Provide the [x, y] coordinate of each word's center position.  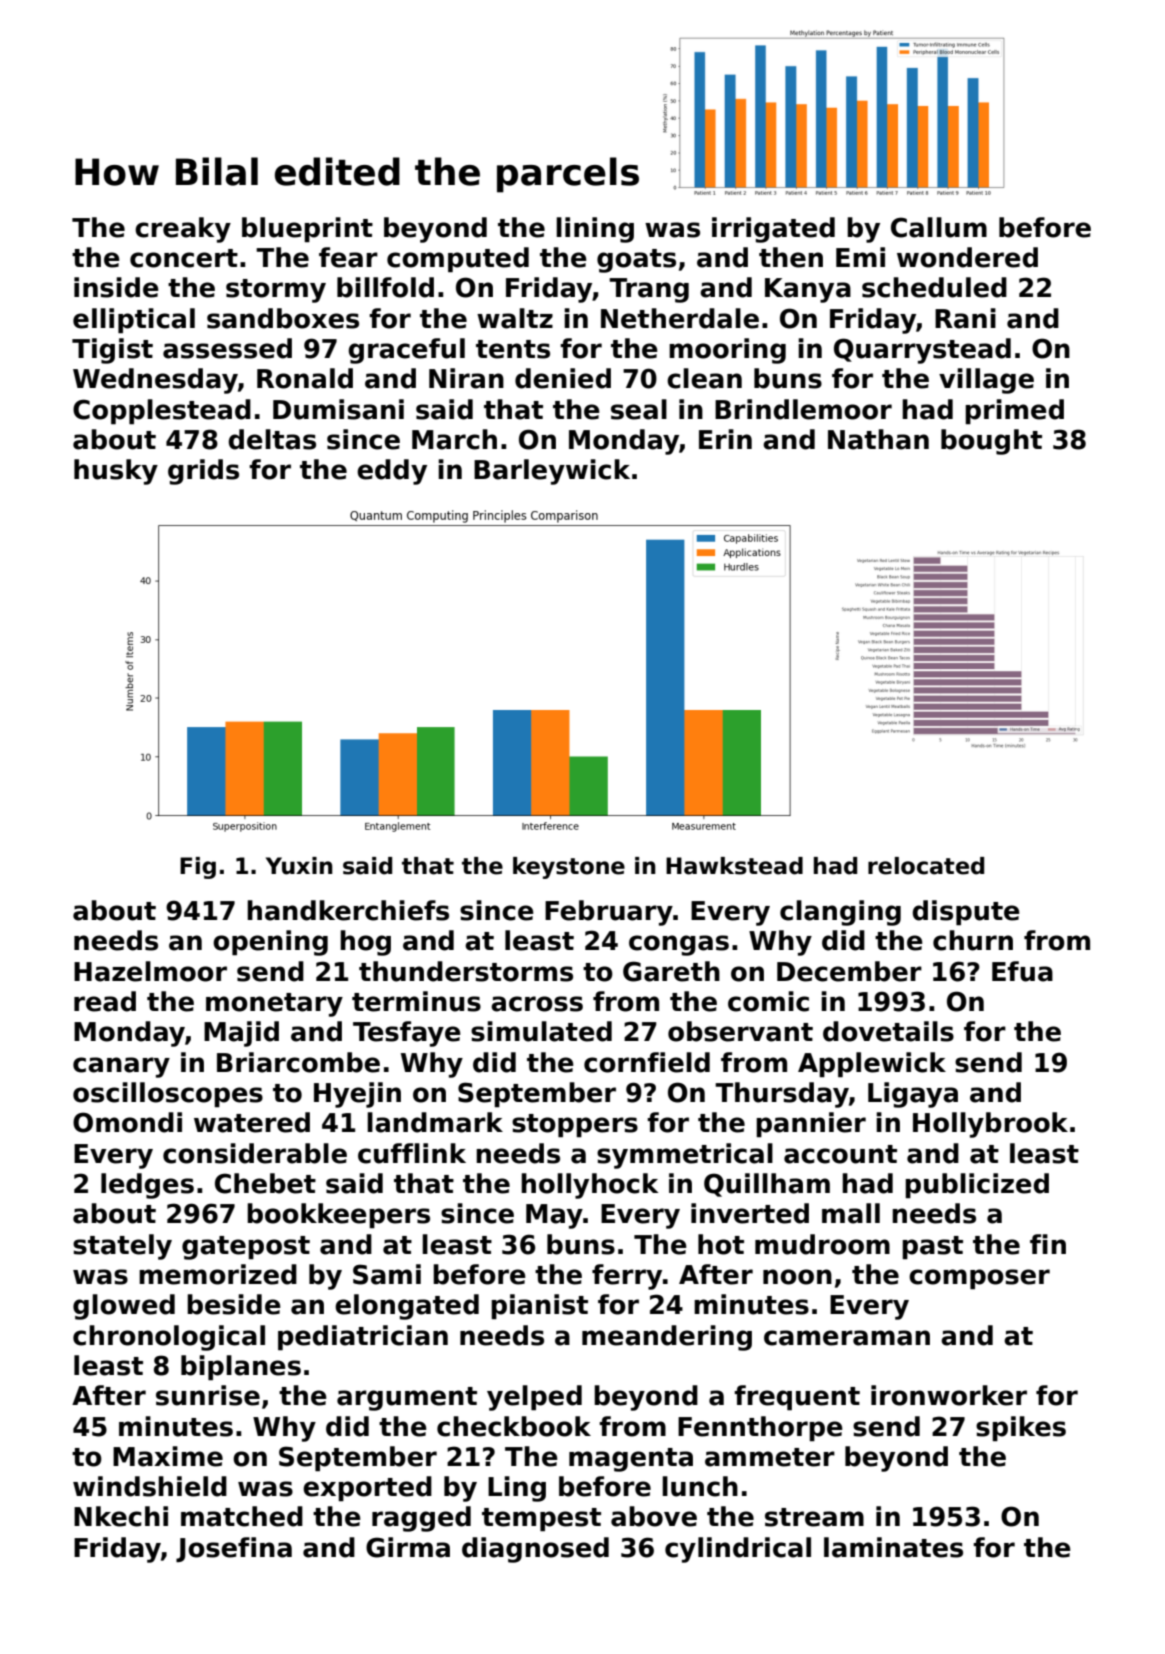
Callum [939, 227]
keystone [569, 868]
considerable [255, 1153]
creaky [183, 230]
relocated [926, 866]
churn [973, 940]
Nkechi [121, 1516]
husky [116, 472]
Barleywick [552, 472]
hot [721, 1244]
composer [979, 1279]
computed [458, 260]
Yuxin [299, 866]
